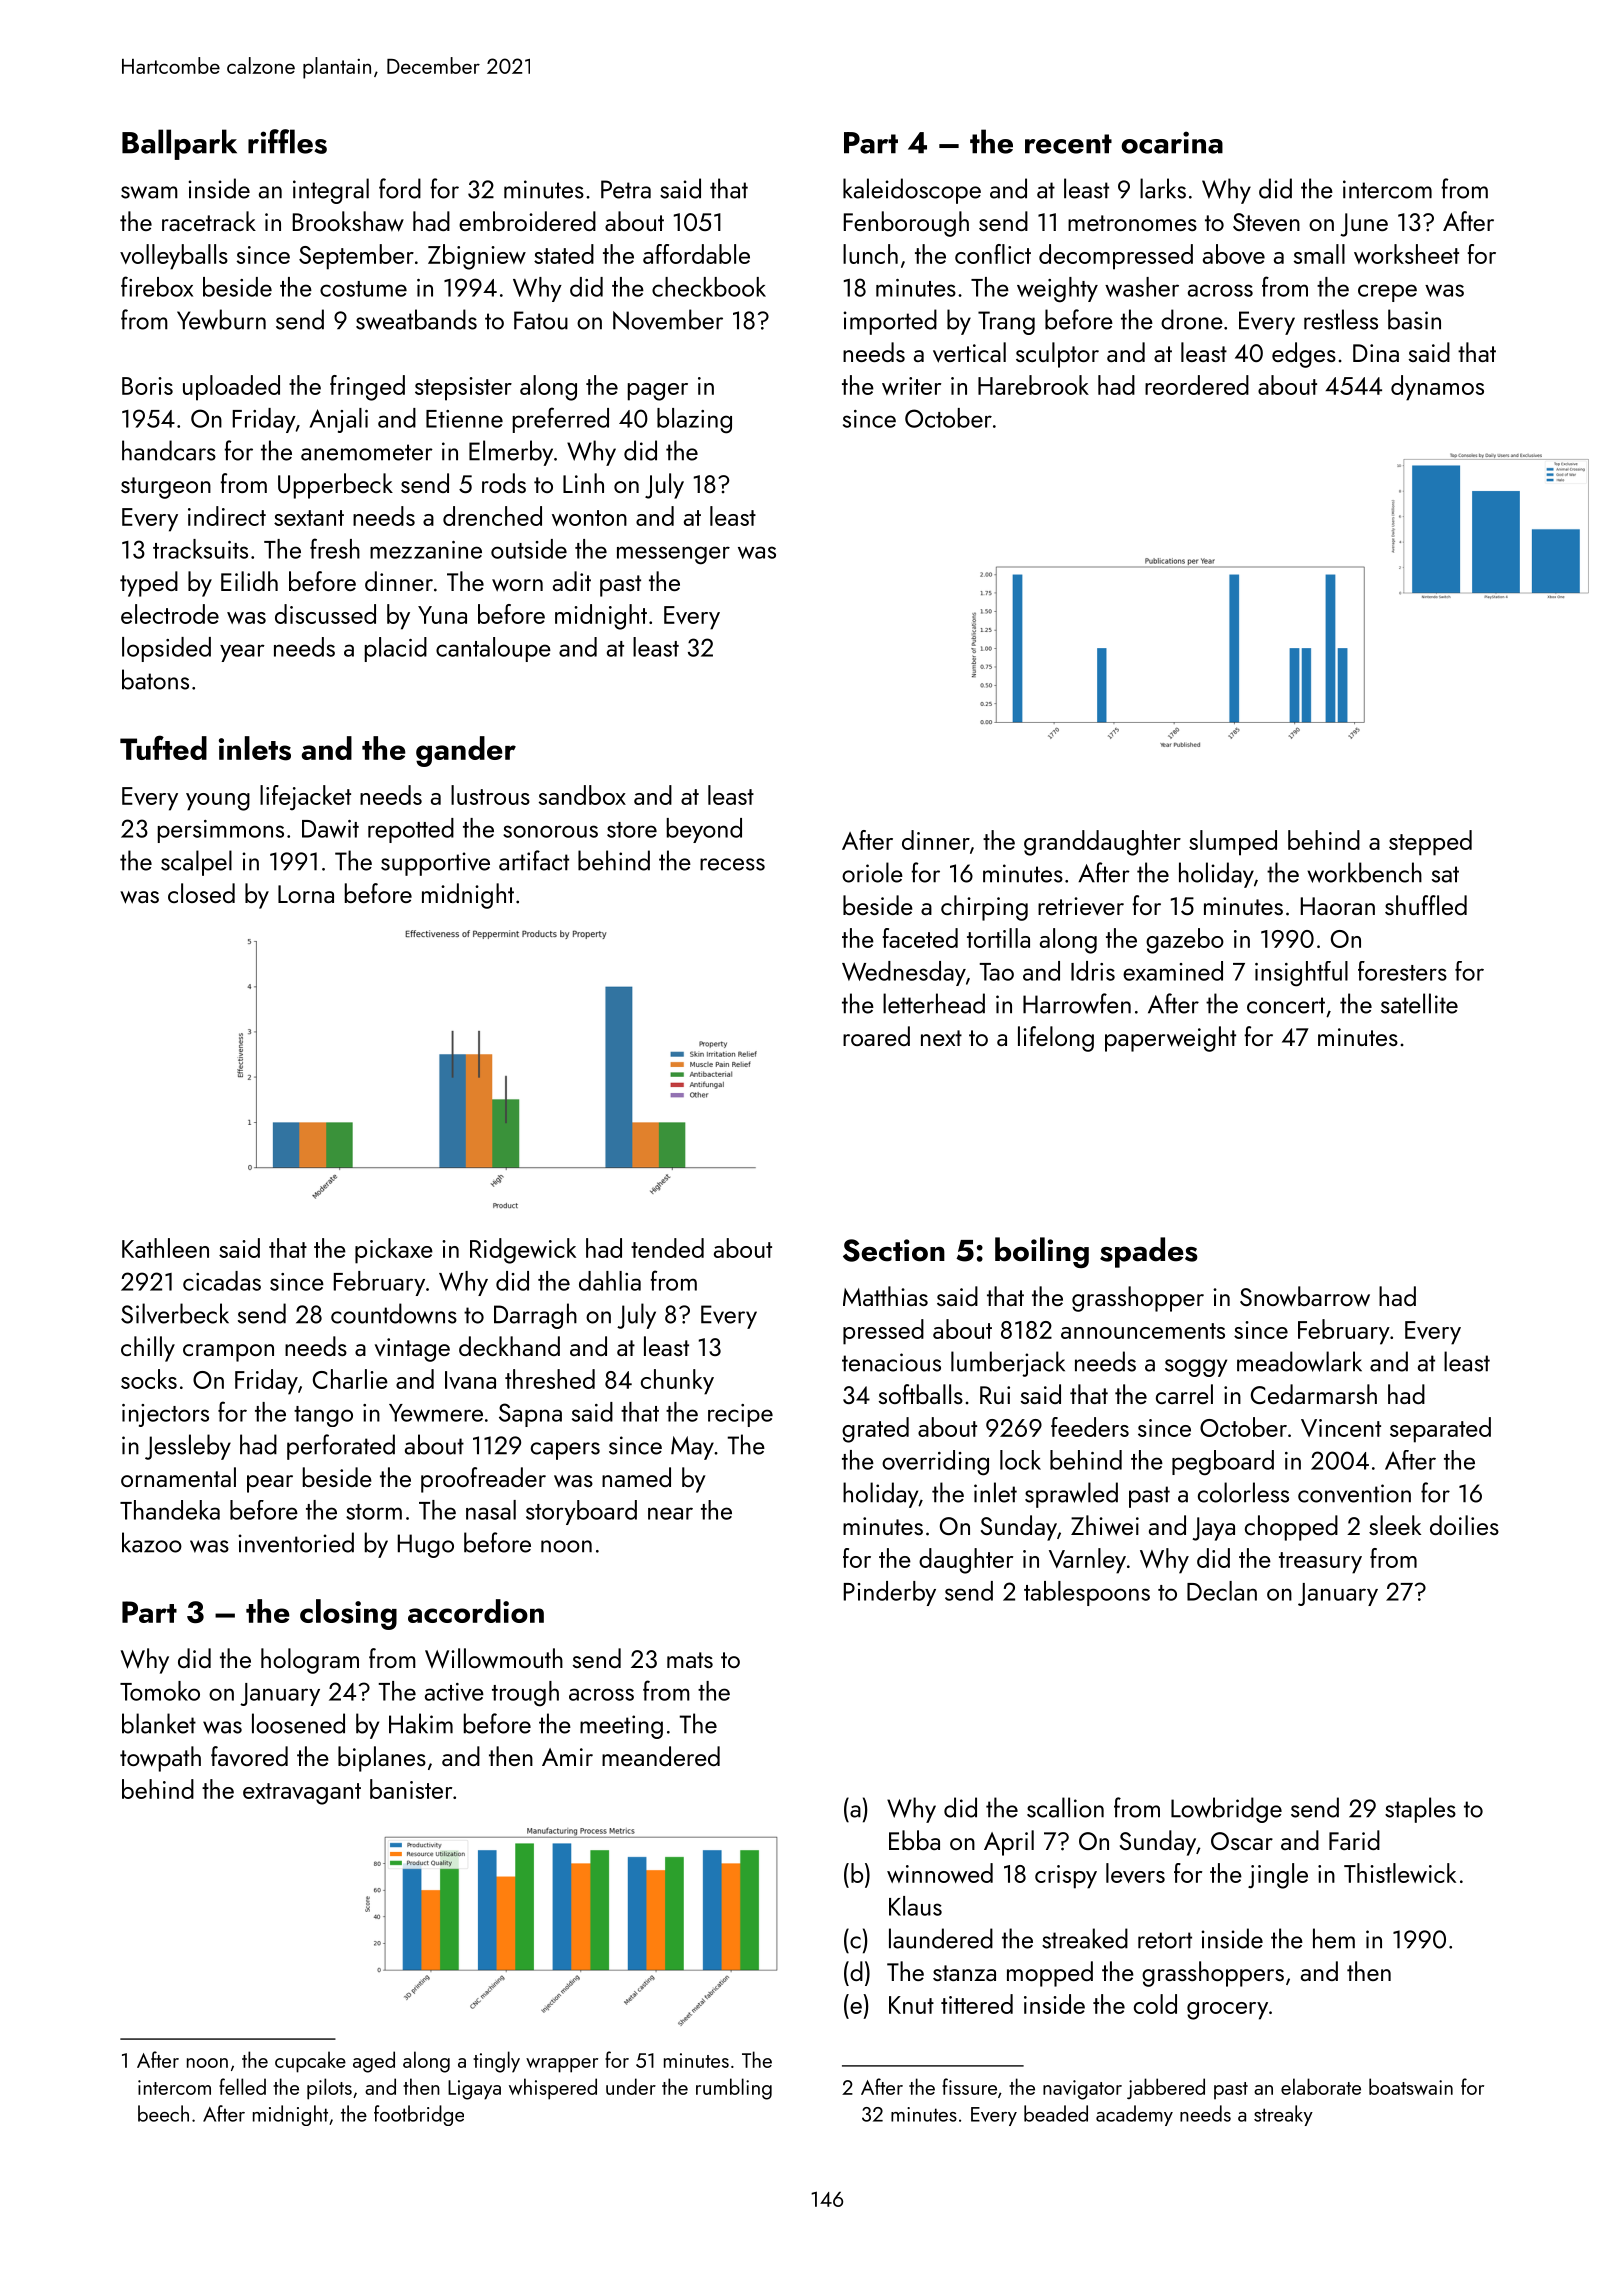 The image size is (1620, 2292). Describe the element at coordinates (222, 1281) in the screenshot. I see `cicadas` at that location.
